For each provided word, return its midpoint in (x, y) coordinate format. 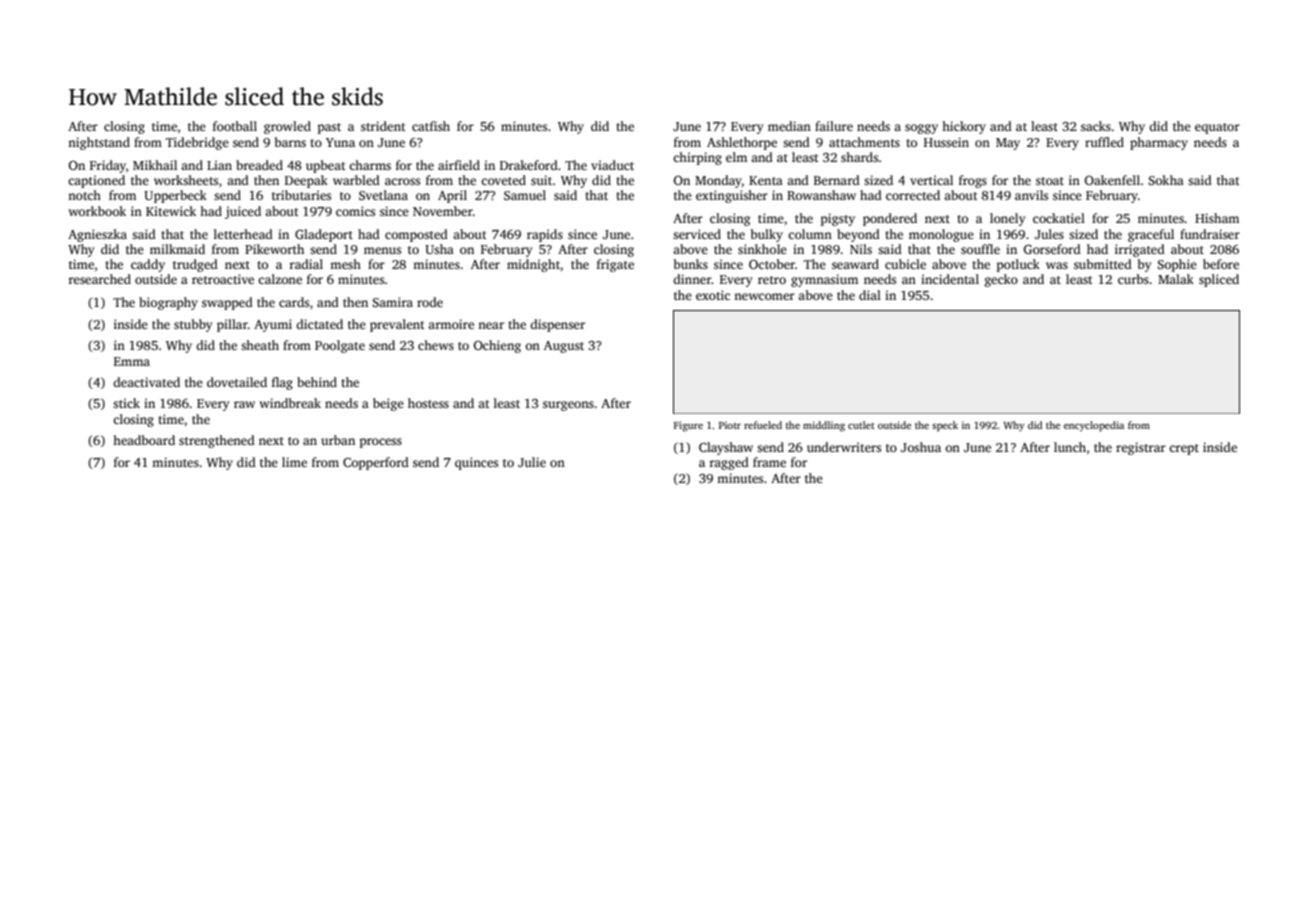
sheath (260, 345)
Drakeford (529, 165)
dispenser (557, 325)
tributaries (301, 195)
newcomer (764, 296)
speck (945, 426)
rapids (545, 235)
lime (294, 462)
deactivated (146, 382)
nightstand (99, 143)
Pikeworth (274, 249)
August (564, 347)
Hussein (946, 142)
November (443, 211)
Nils (861, 249)
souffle (980, 249)
